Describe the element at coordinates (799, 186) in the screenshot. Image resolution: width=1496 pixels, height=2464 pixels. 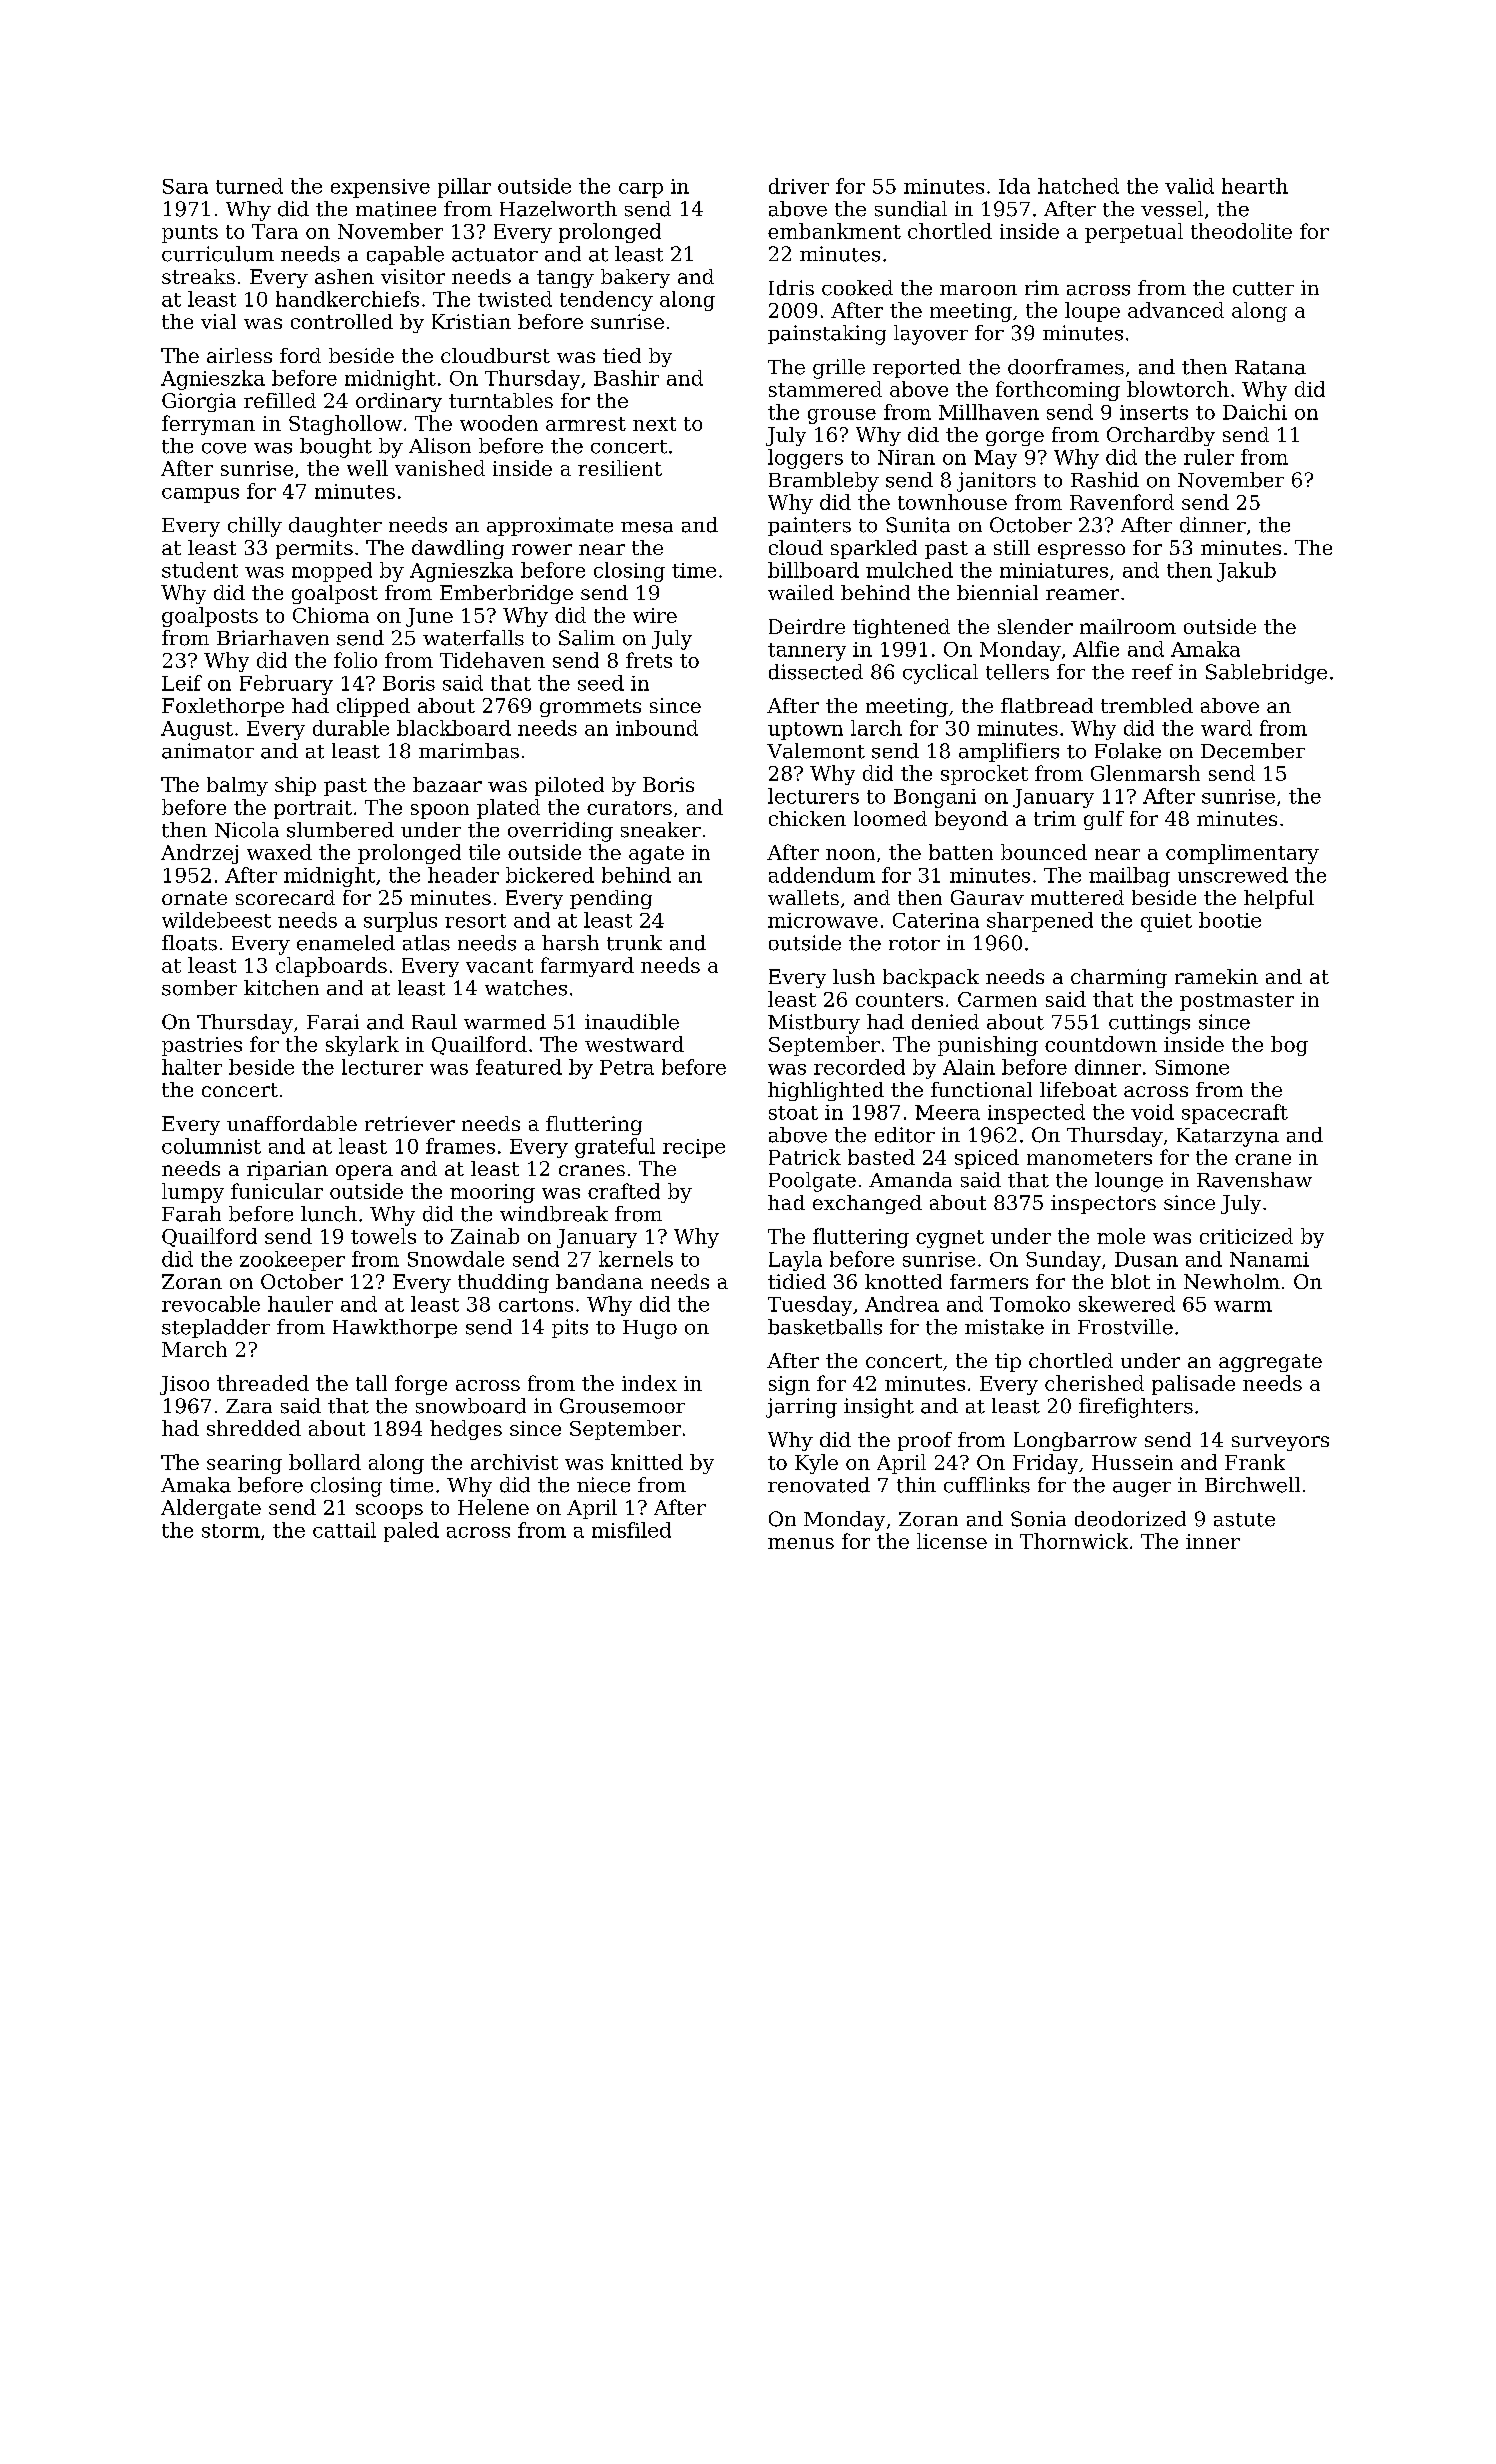
I see `driver` at that location.
